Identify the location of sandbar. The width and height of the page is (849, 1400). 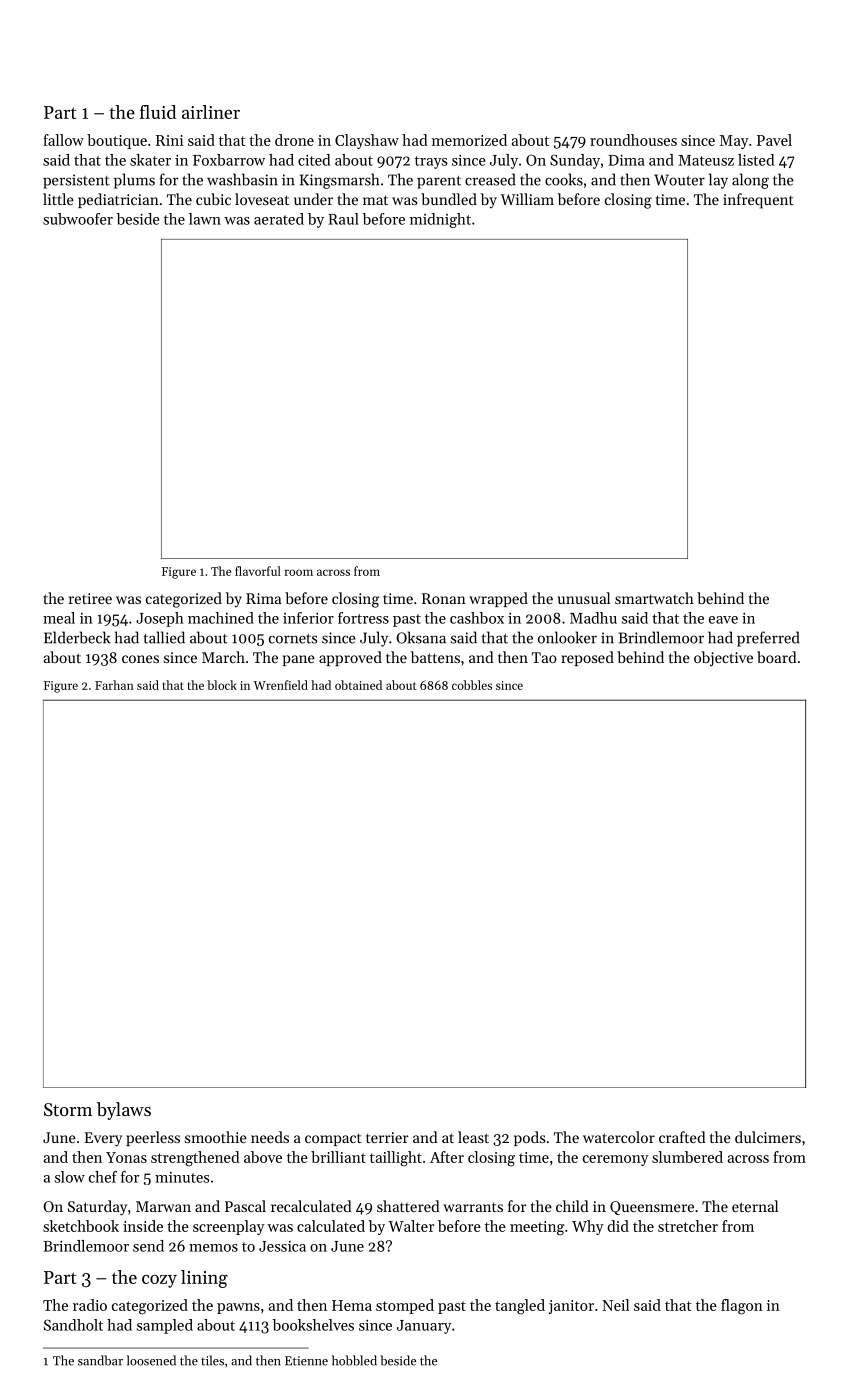
(100, 1360).
